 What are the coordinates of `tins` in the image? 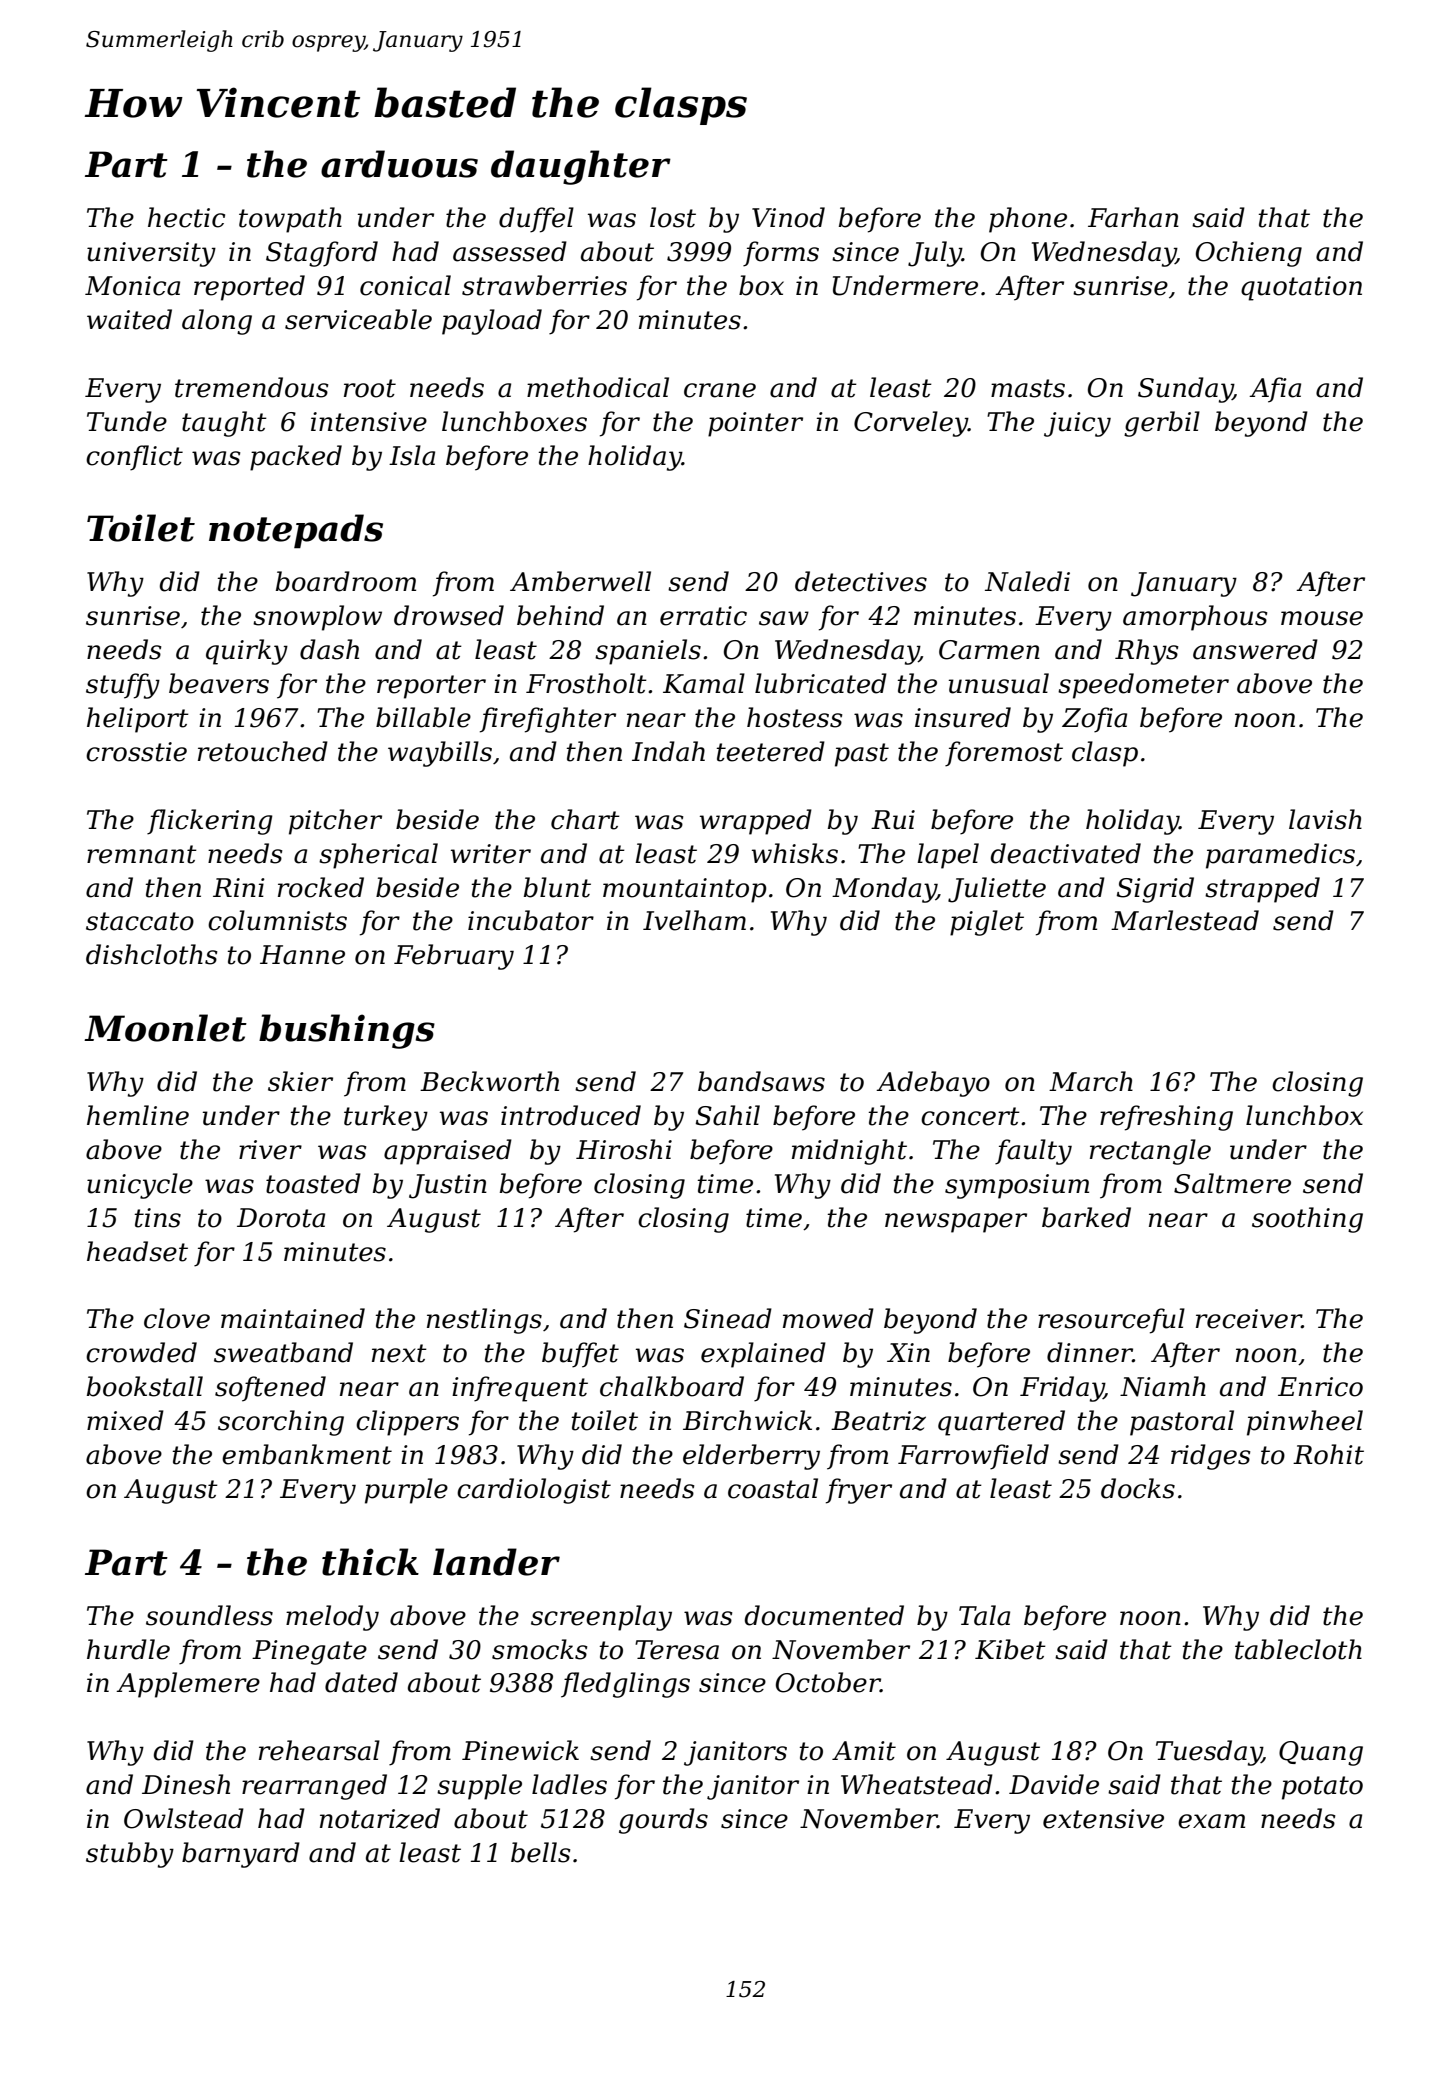 It's located at (157, 1218).
